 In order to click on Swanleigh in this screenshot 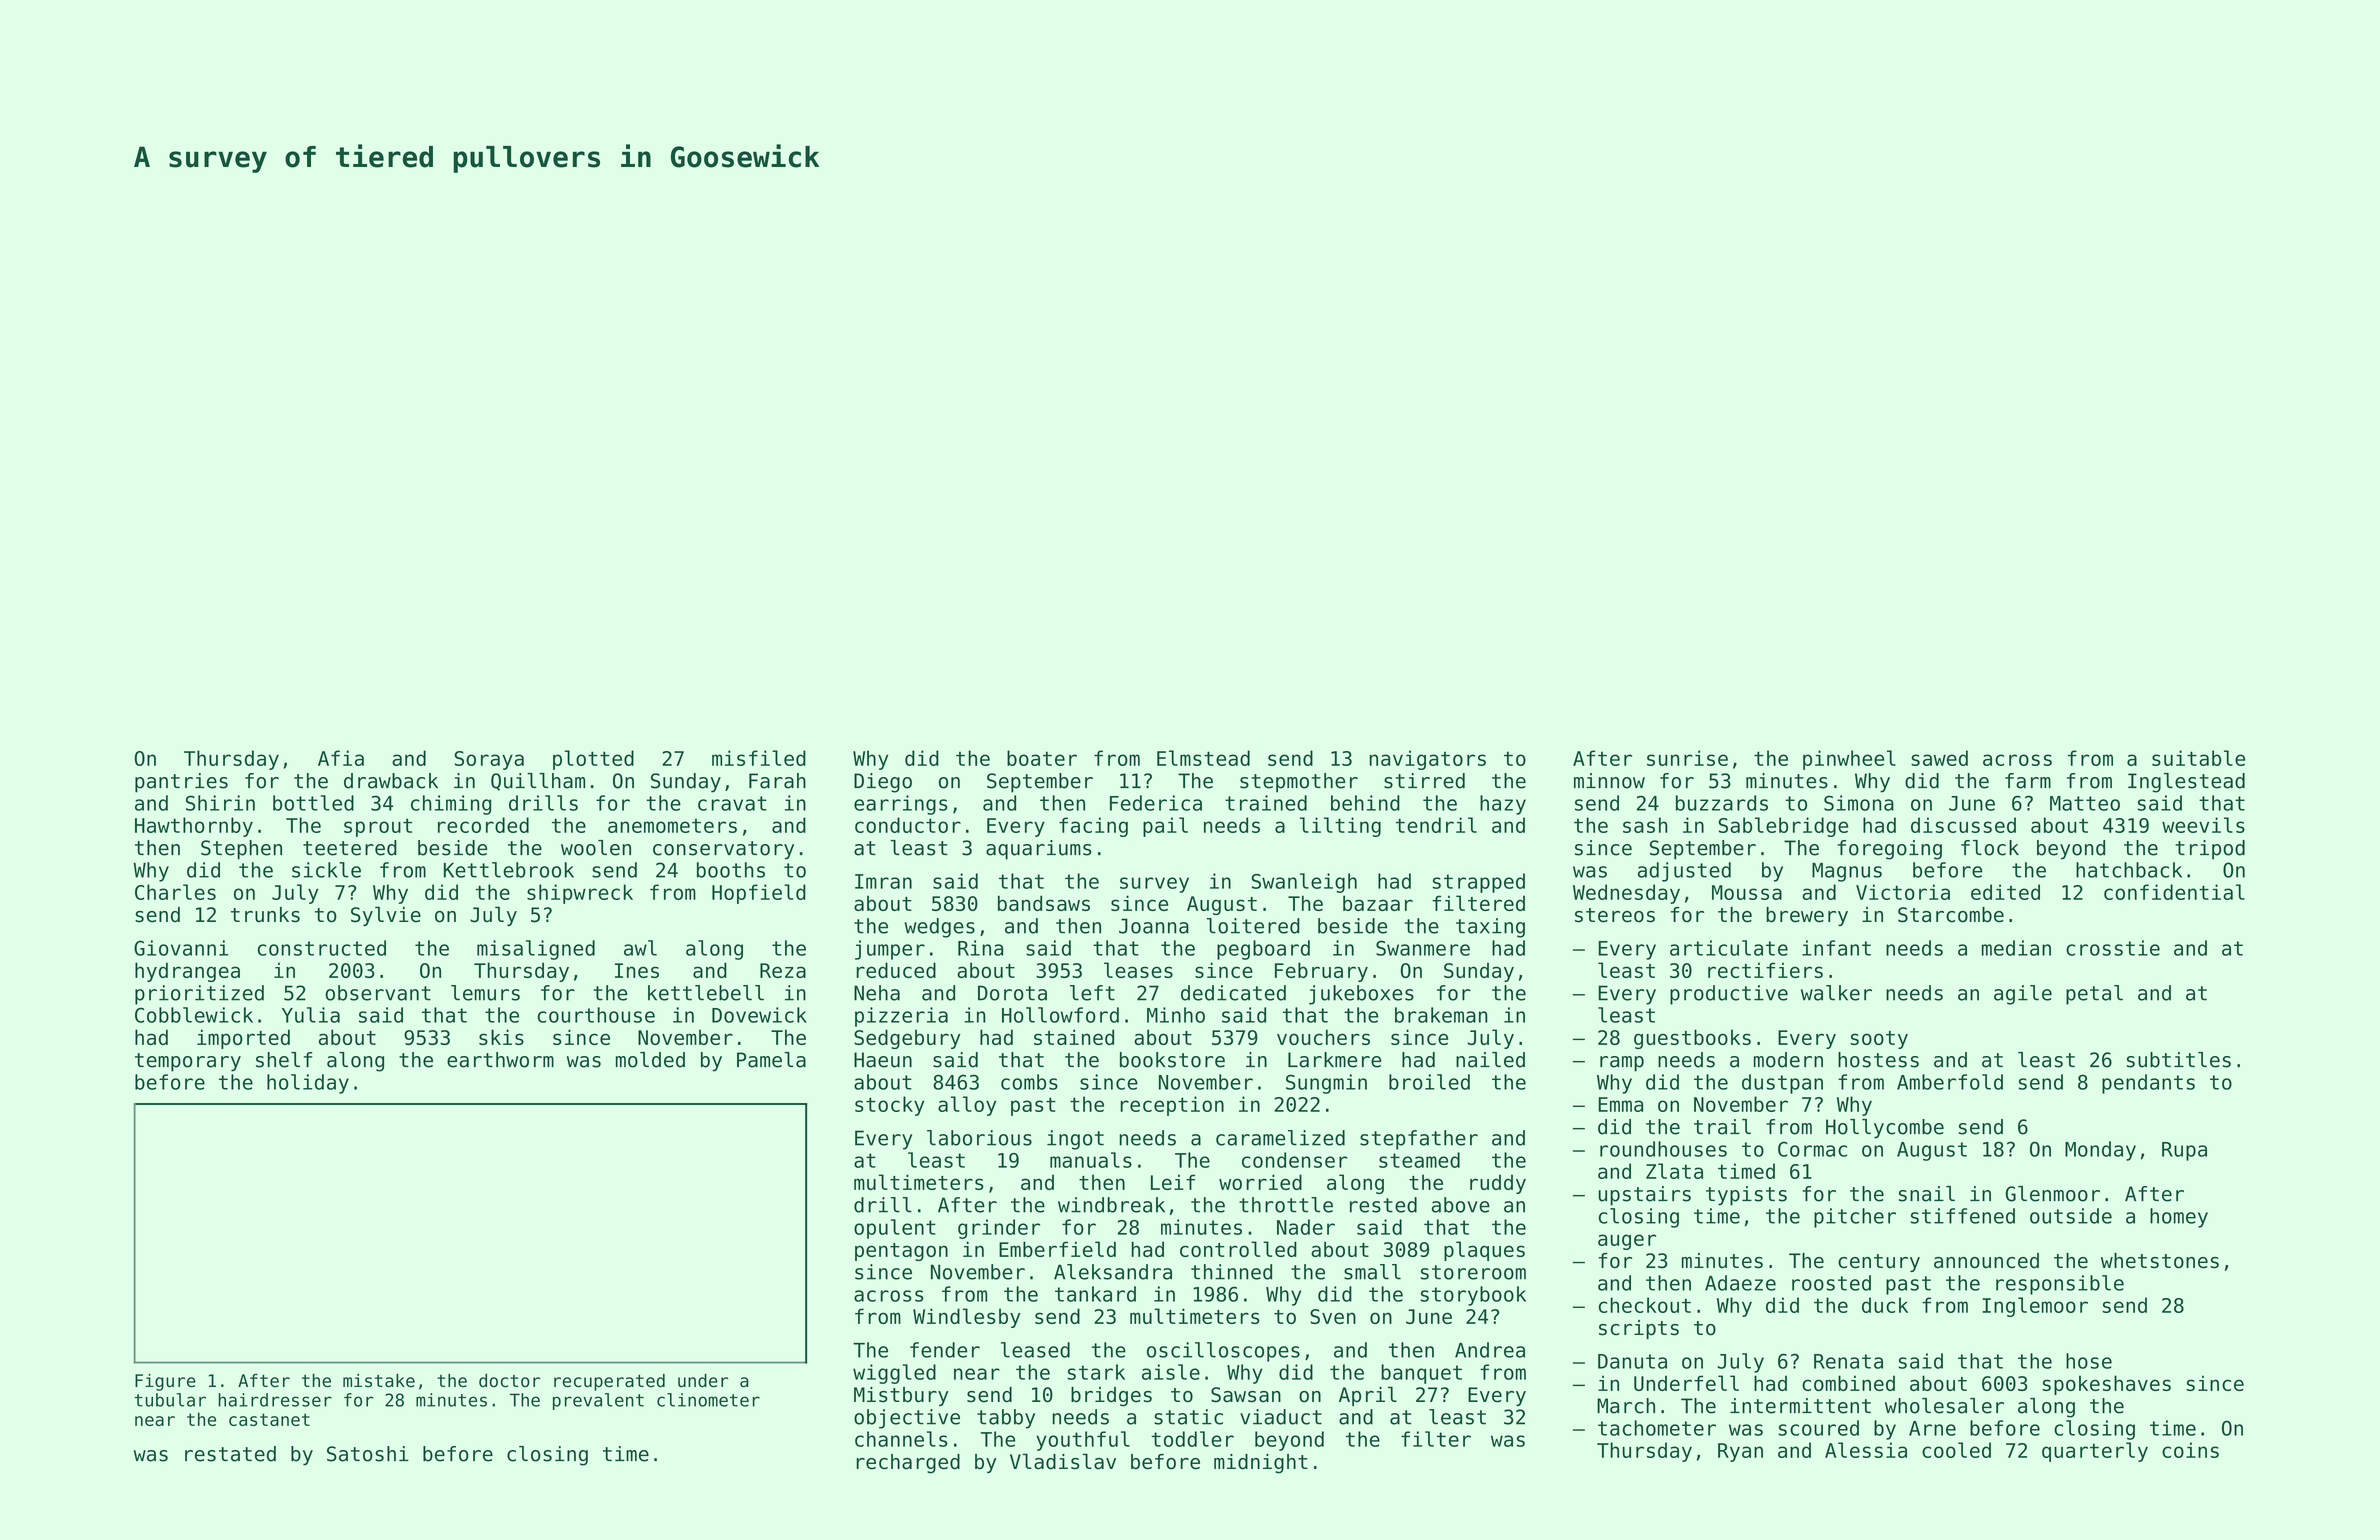, I will do `click(1304, 883)`.
